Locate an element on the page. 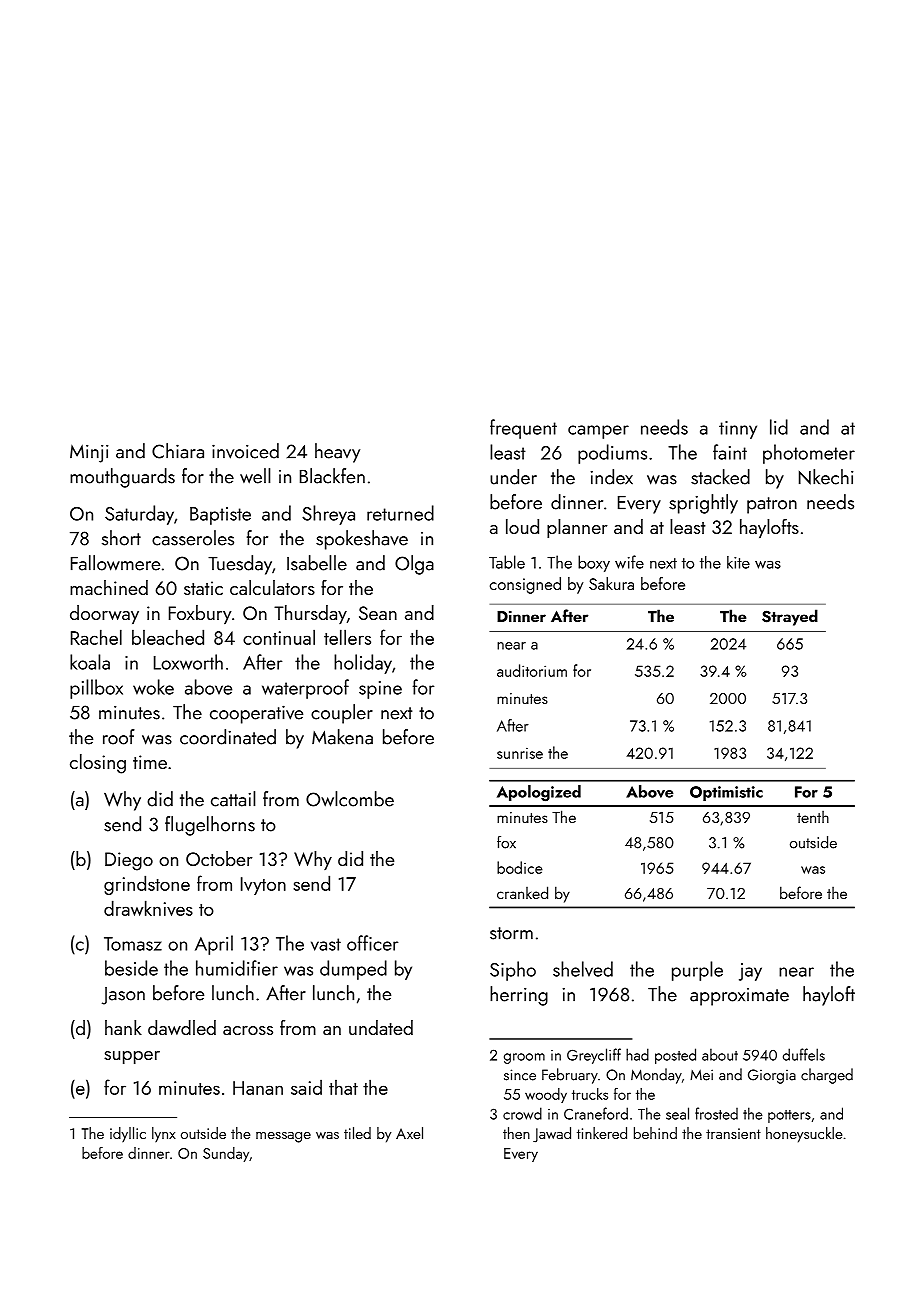 The width and height of the page is (924, 1311). humidifier is located at coordinates (237, 968).
